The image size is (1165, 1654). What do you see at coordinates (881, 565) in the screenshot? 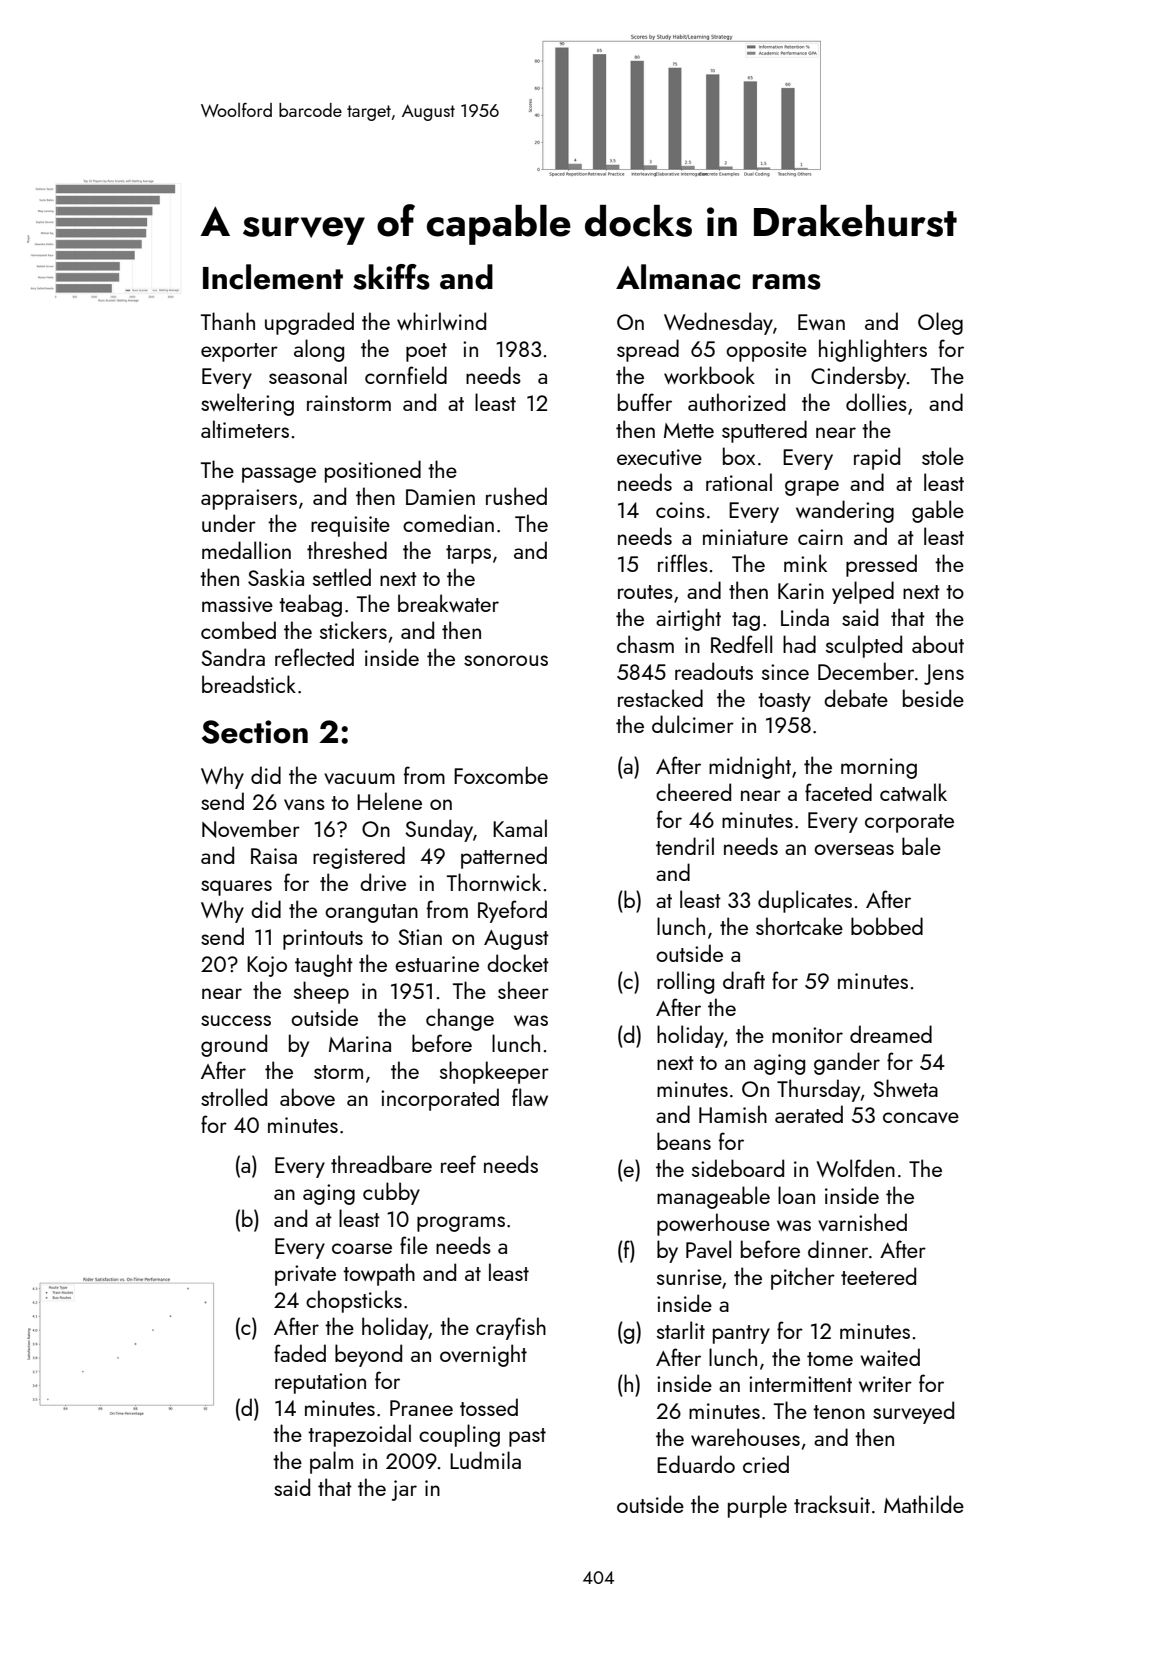
I see `pressed` at bounding box center [881, 565].
